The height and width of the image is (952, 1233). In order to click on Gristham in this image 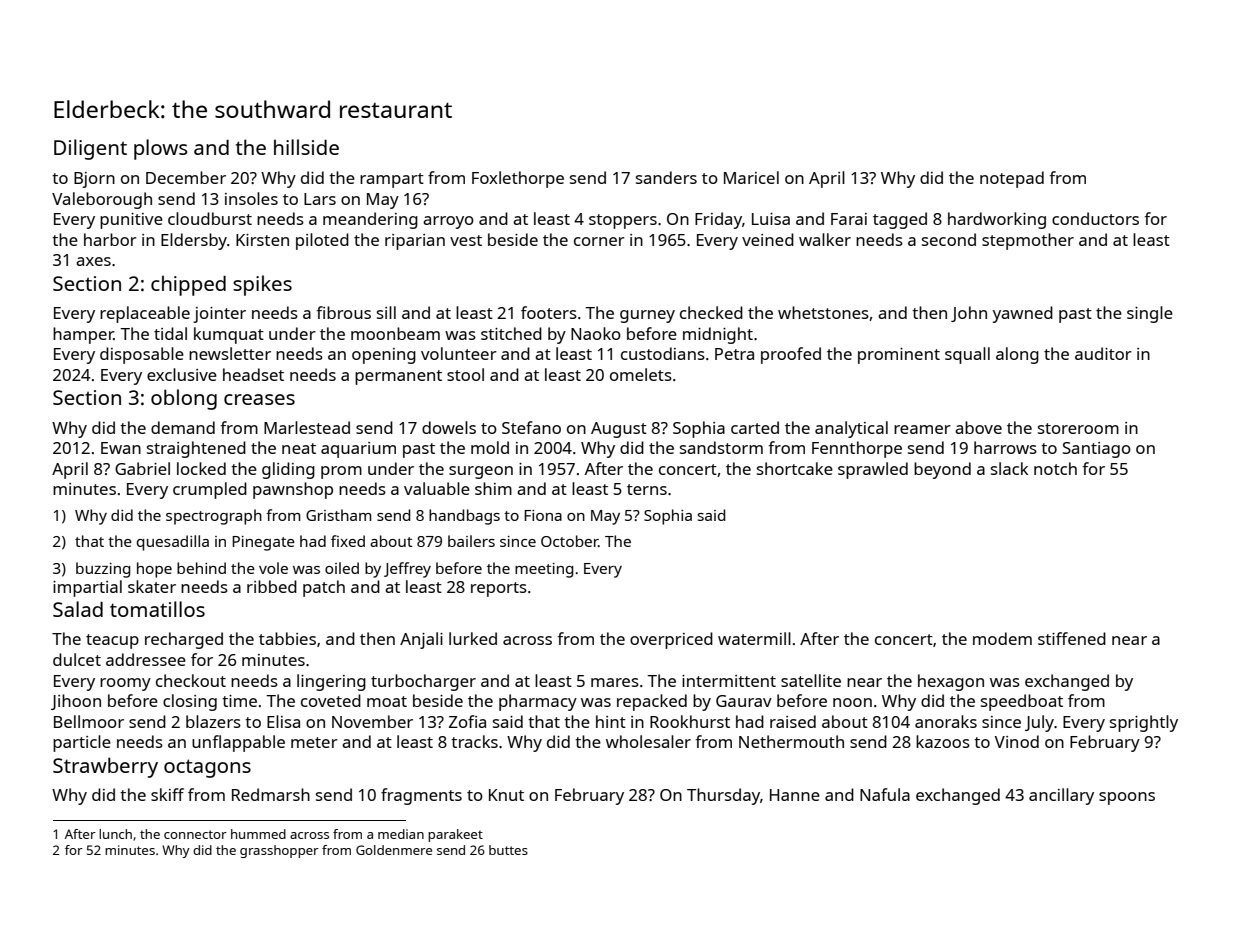, I will do `click(339, 515)`.
